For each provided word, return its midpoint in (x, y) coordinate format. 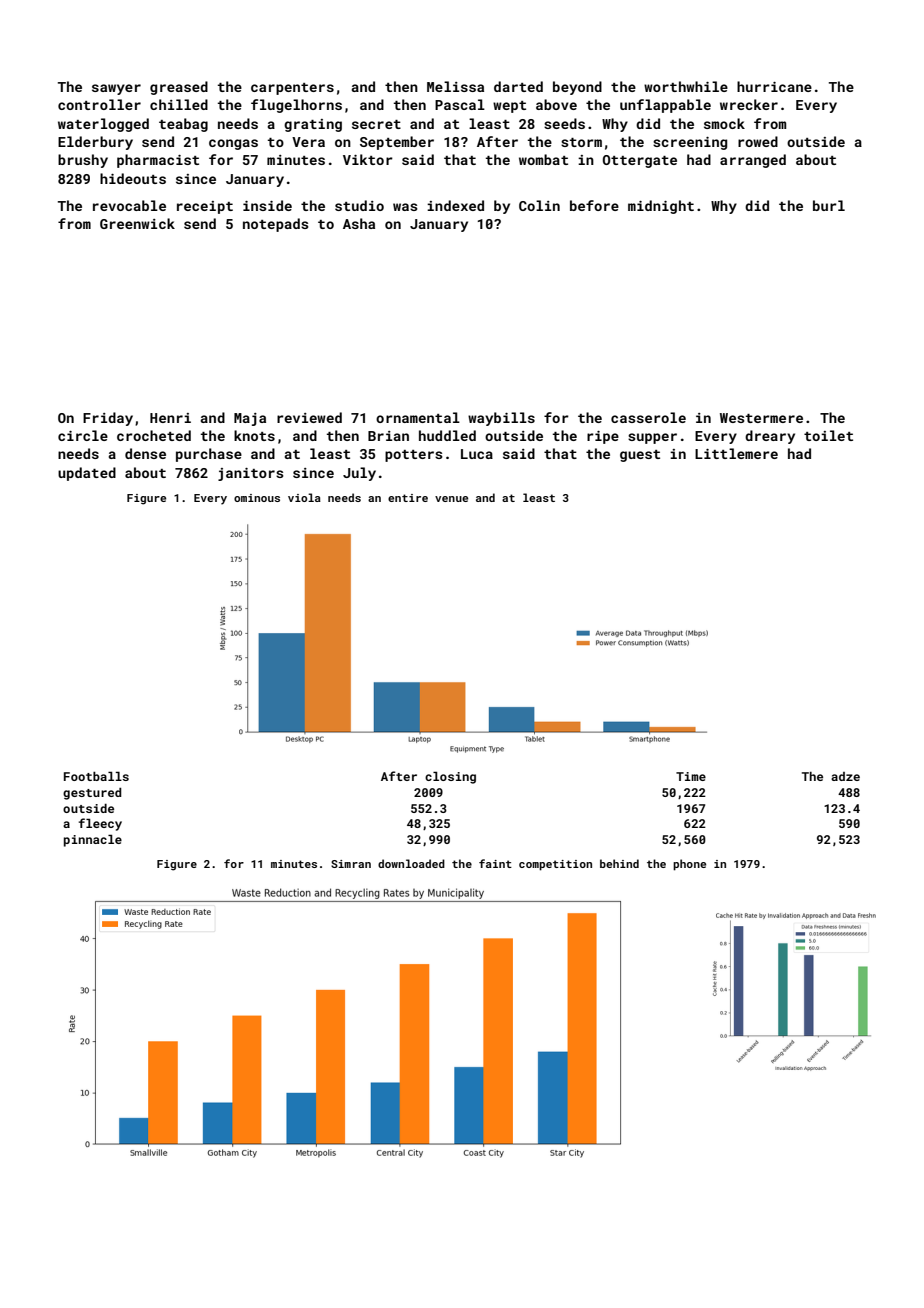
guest (640, 456)
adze (845, 776)
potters (414, 456)
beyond (577, 88)
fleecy (100, 824)
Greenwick (137, 223)
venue (451, 499)
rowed (758, 141)
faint (495, 863)
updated (87, 474)
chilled (179, 104)
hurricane (774, 86)
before (594, 205)
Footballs (96, 776)
